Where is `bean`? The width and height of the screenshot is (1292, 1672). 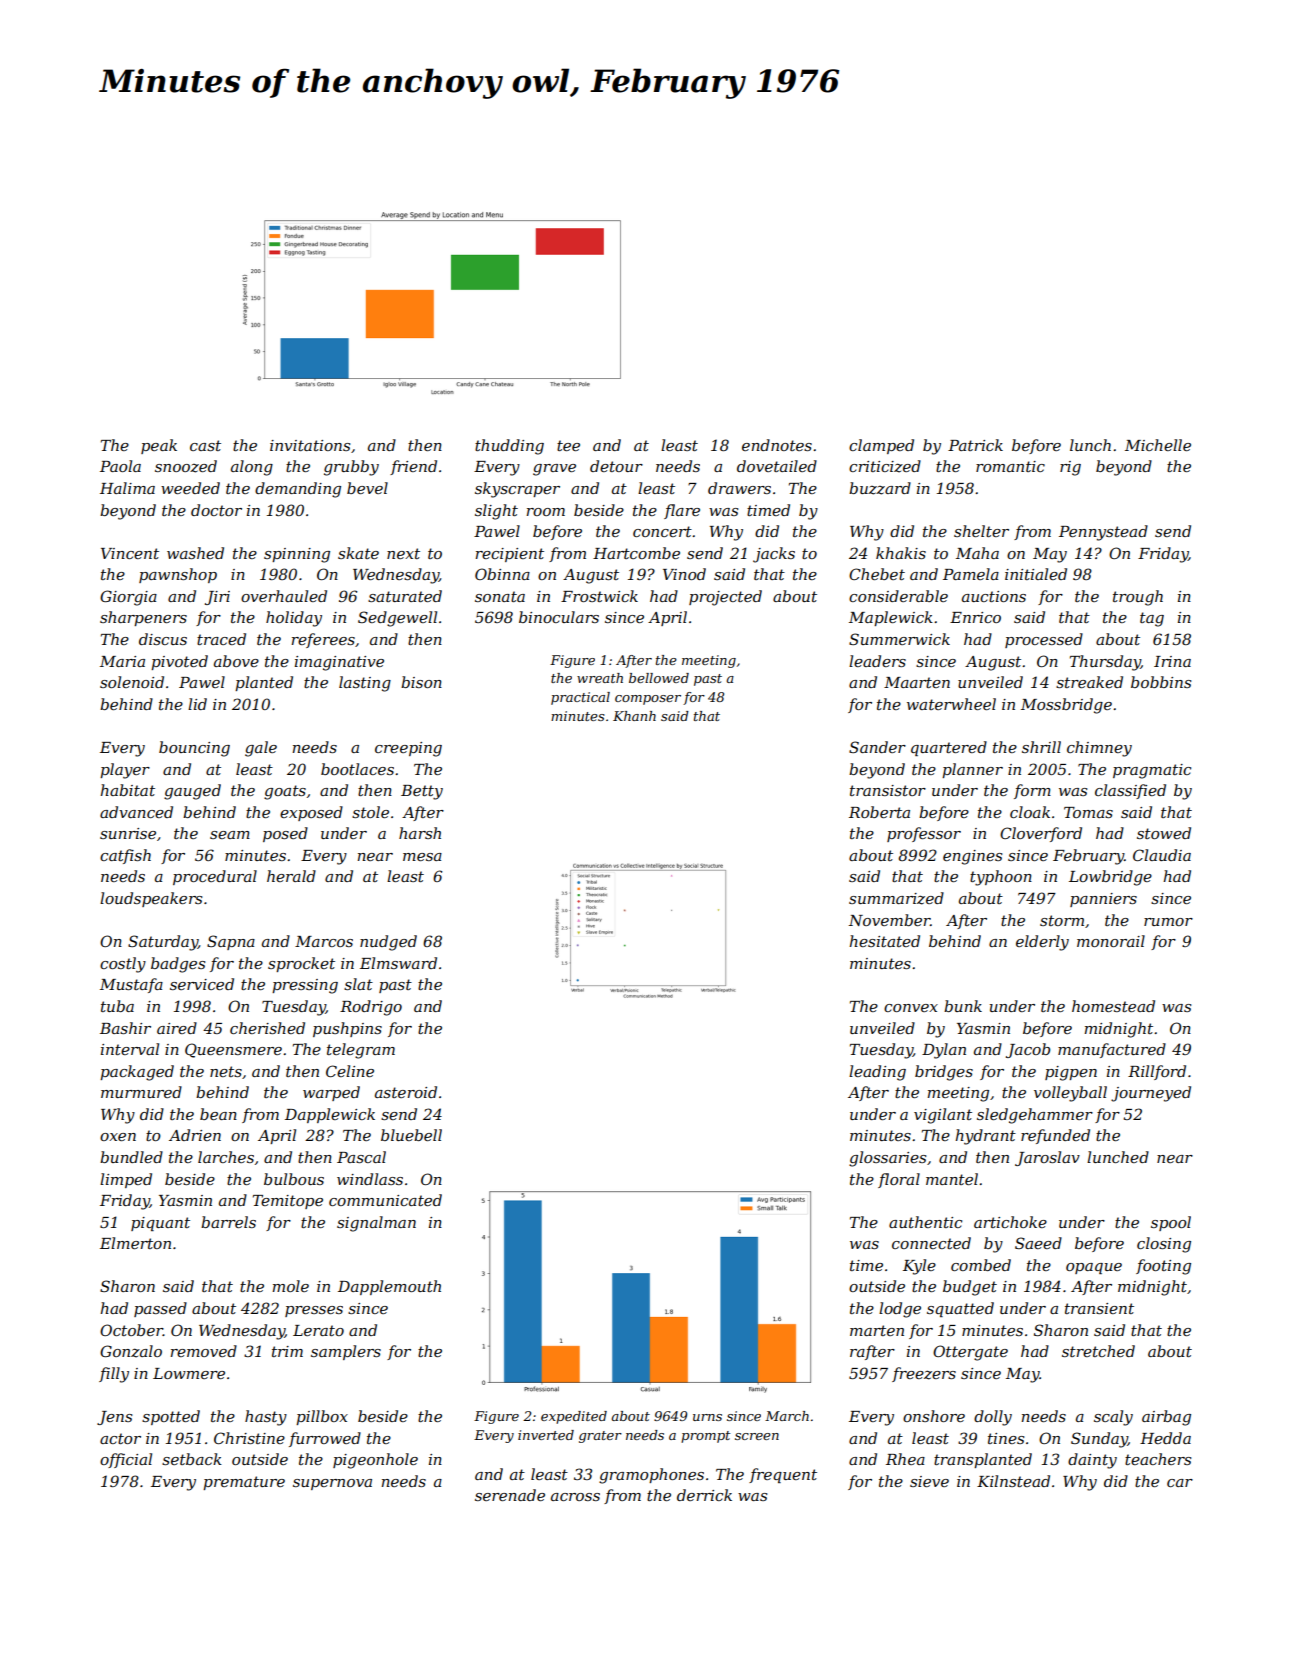 bean is located at coordinates (218, 1114).
